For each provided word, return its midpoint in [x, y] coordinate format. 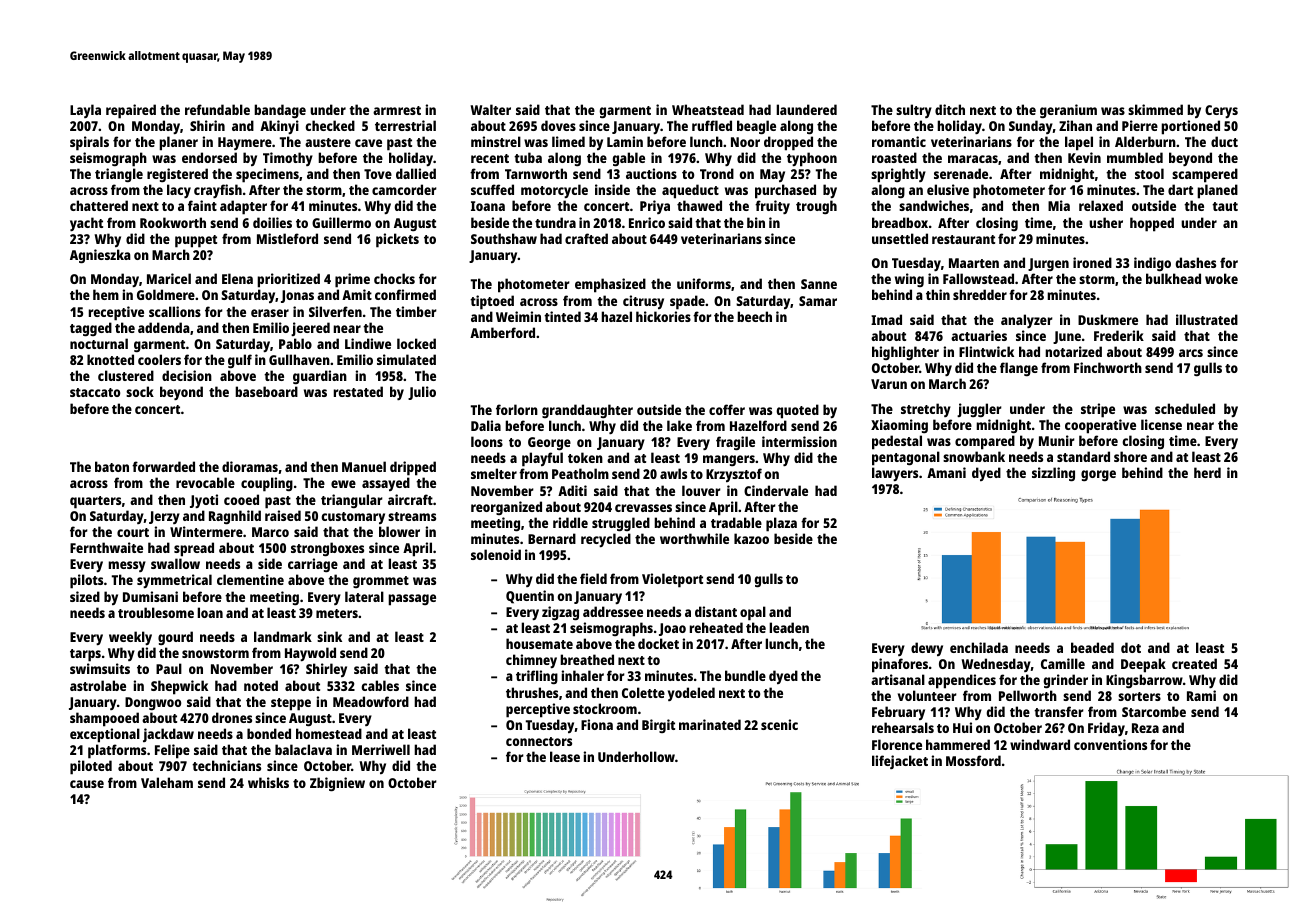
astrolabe [98, 685]
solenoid [496, 554]
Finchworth [1108, 367]
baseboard [266, 391]
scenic [779, 724]
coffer [727, 409]
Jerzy [164, 517]
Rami [1201, 695]
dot [1131, 647]
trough [816, 207]
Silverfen [335, 311]
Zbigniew [337, 784]
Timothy [288, 159]
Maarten [974, 263]
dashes [1195, 262]
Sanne [819, 284]
